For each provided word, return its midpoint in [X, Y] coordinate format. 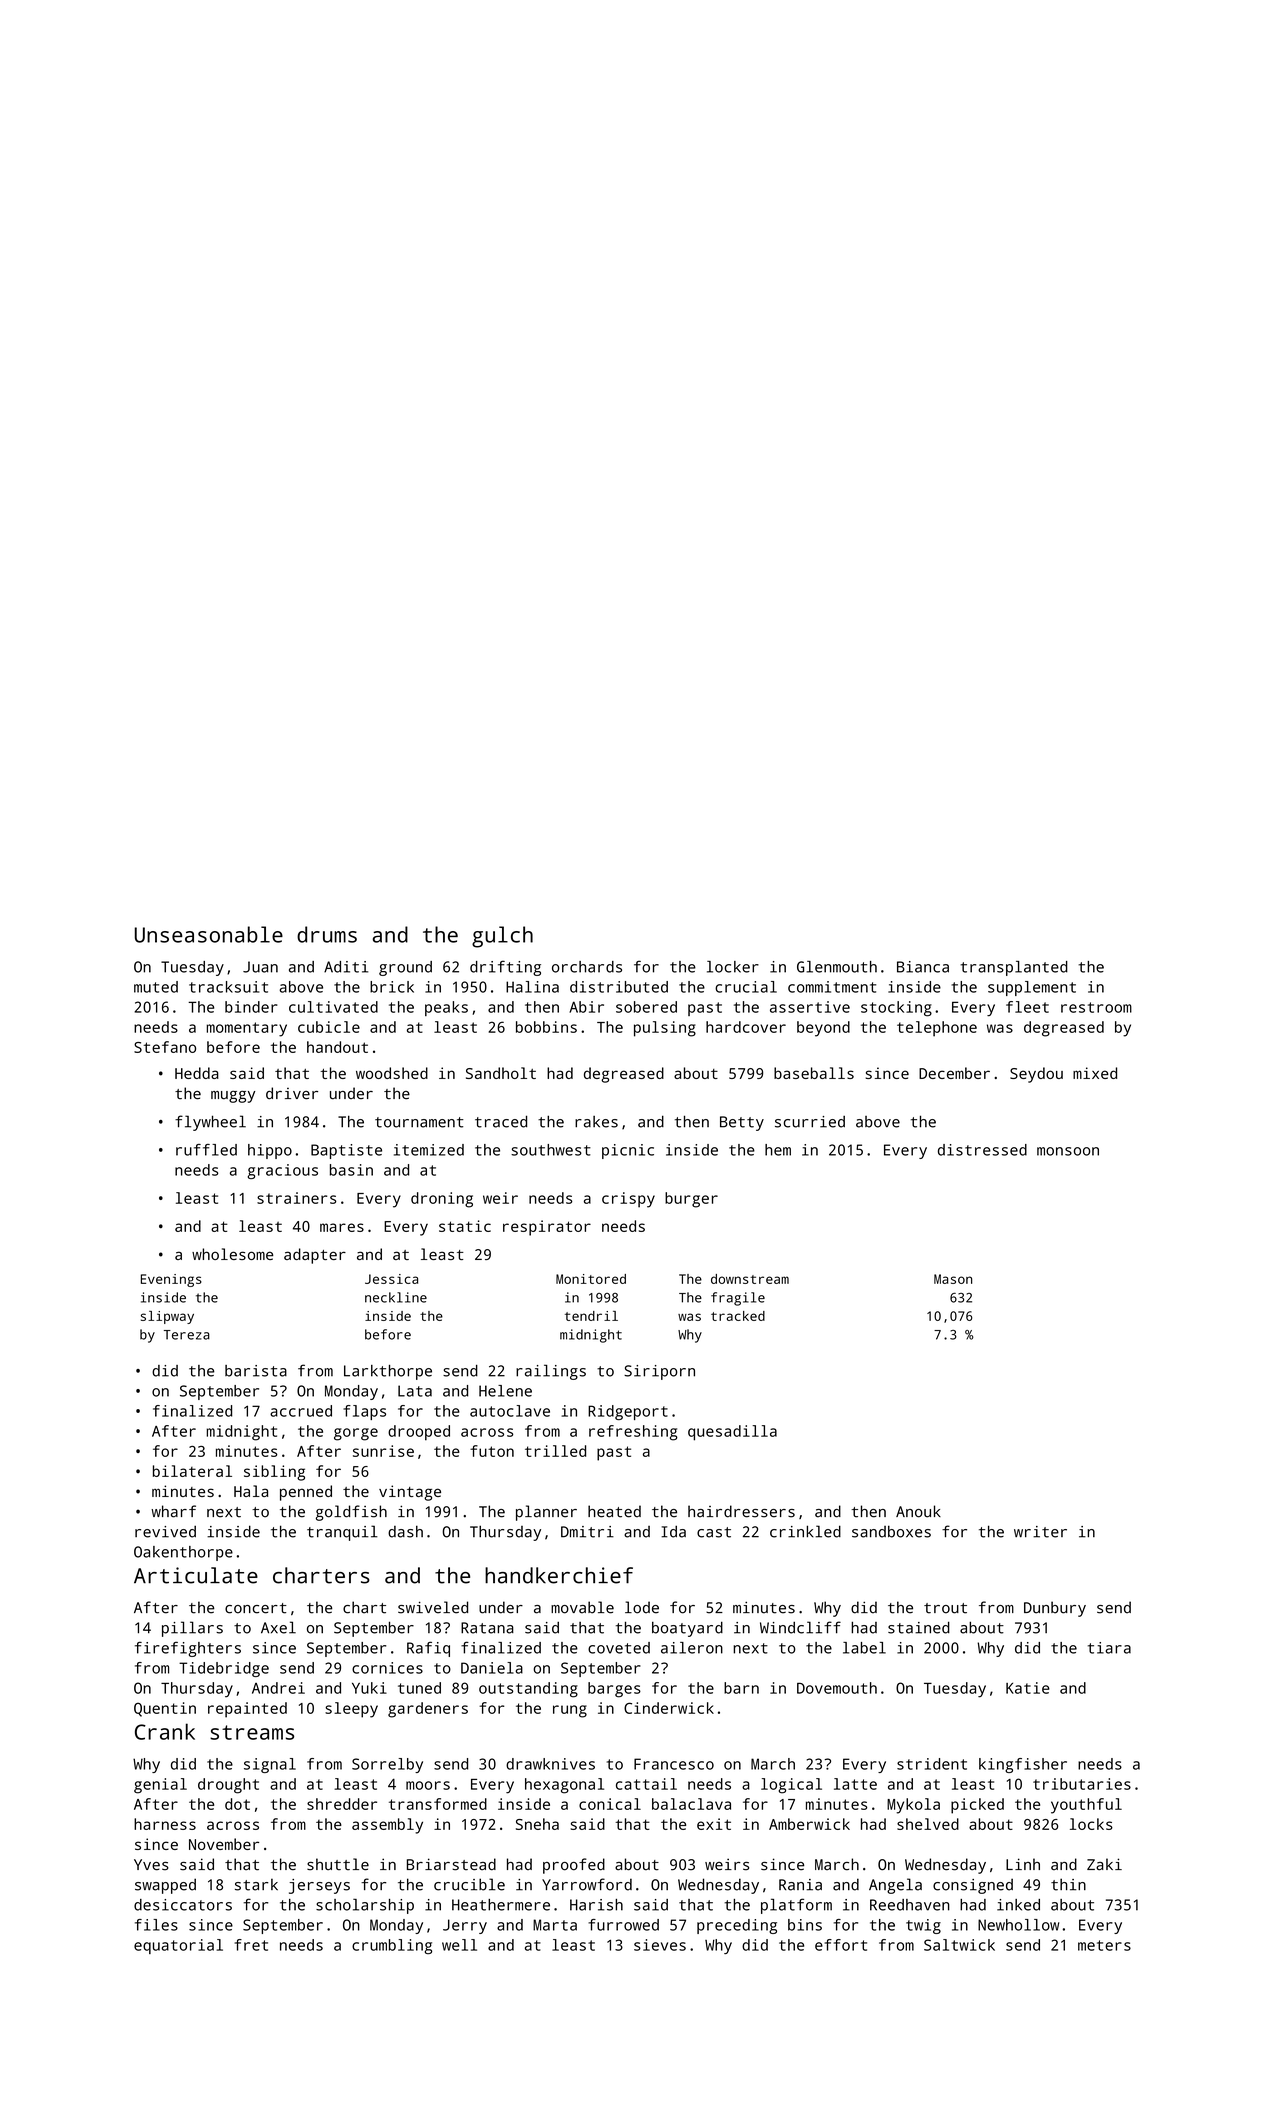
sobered [646, 1007]
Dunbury [1055, 1609]
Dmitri [587, 1532]
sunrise [383, 1451]
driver [292, 1093]
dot [237, 1804]
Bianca [923, 967]
